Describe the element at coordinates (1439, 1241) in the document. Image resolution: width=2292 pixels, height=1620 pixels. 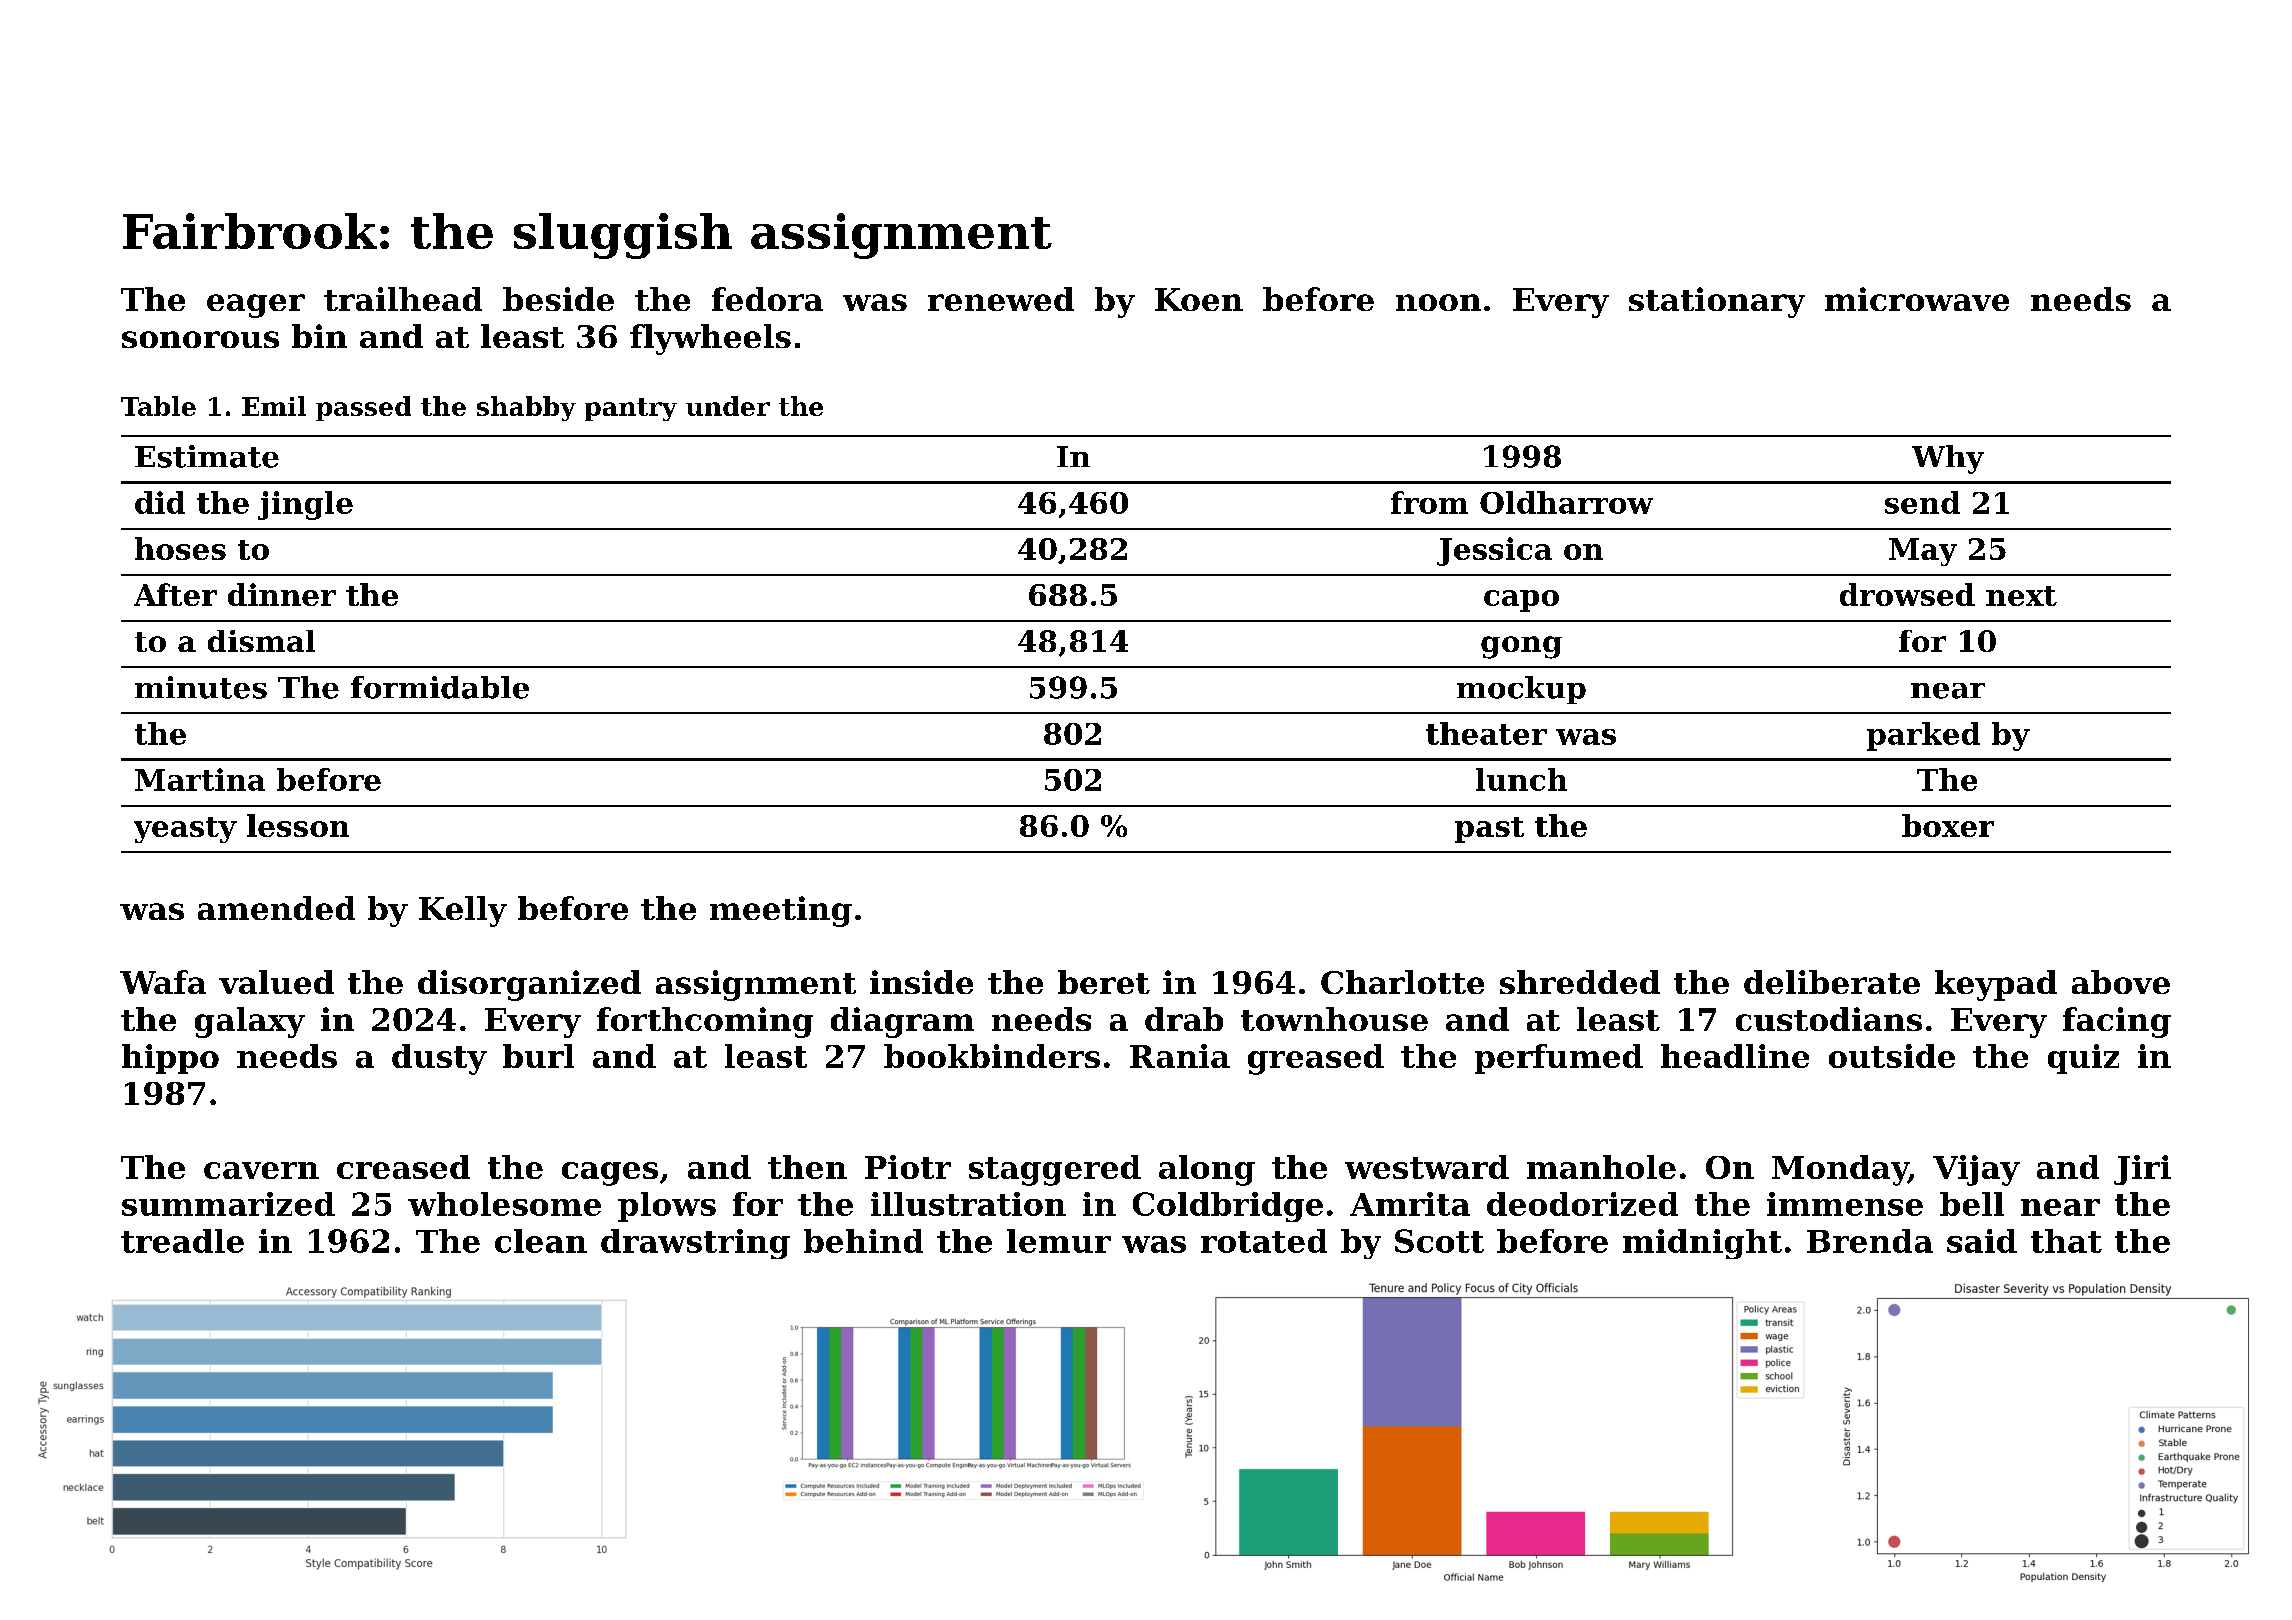
I see `Scott` at that location.
